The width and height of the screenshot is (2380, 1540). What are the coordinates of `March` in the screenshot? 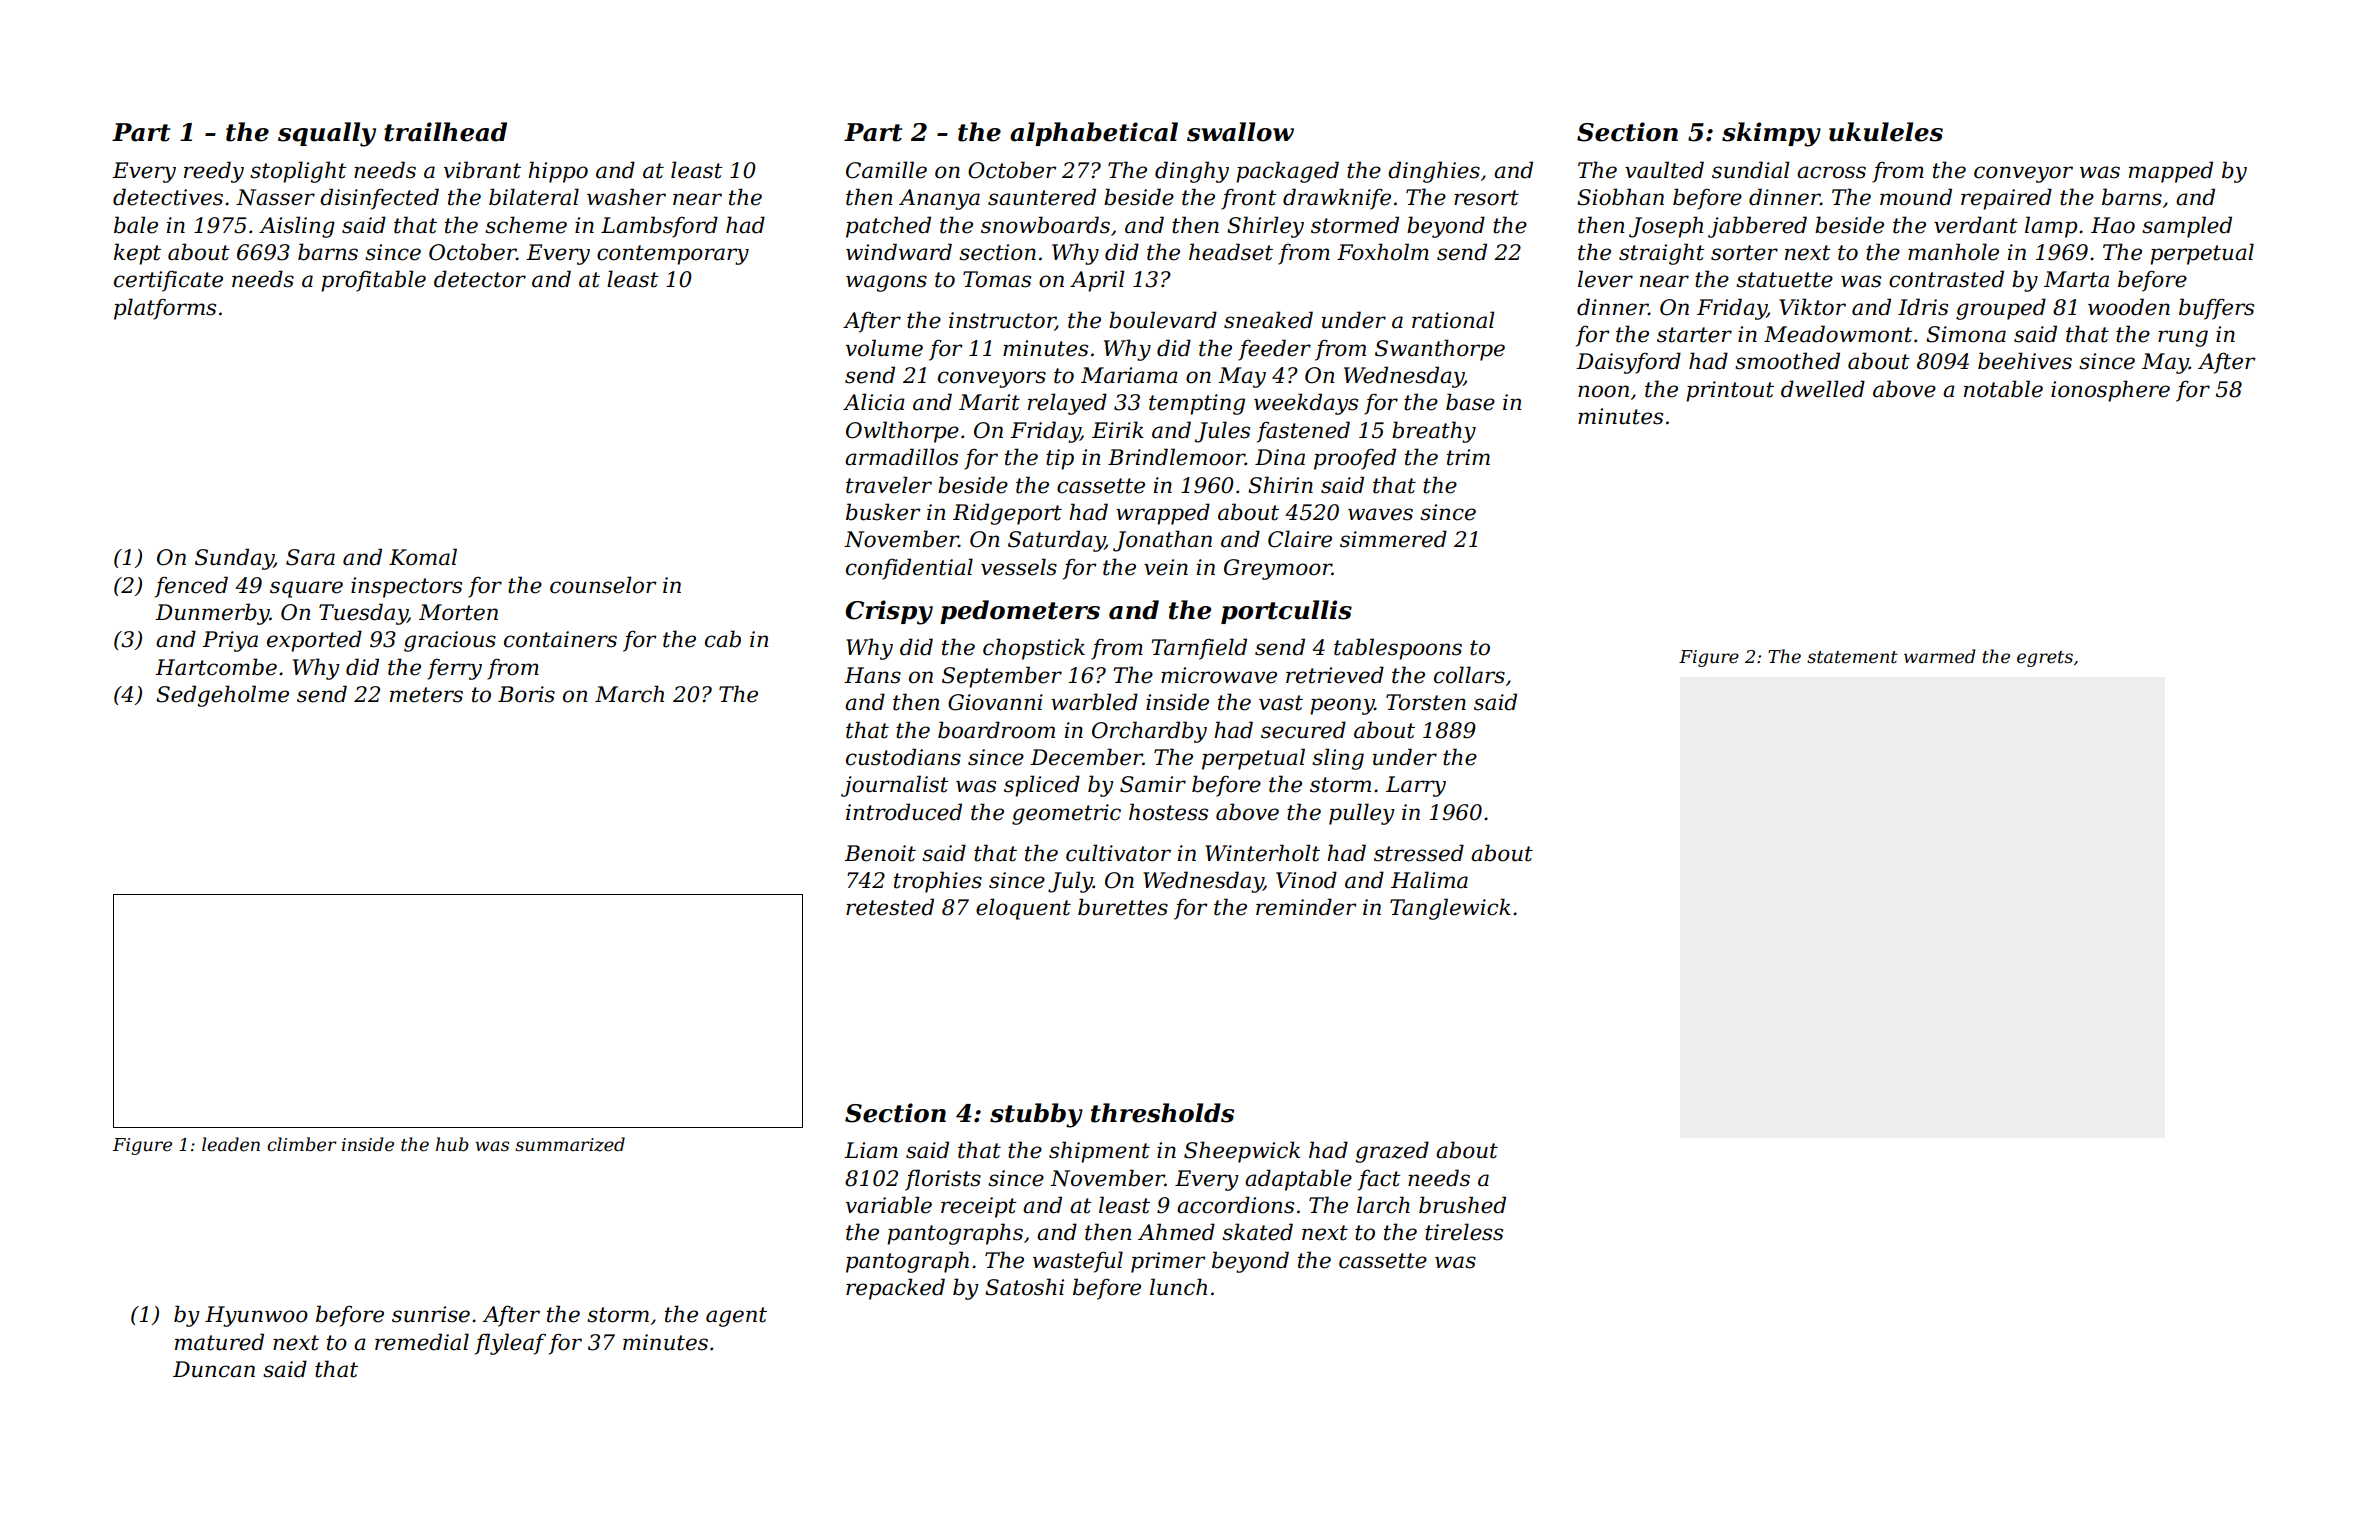 It's located at (629, 694).
